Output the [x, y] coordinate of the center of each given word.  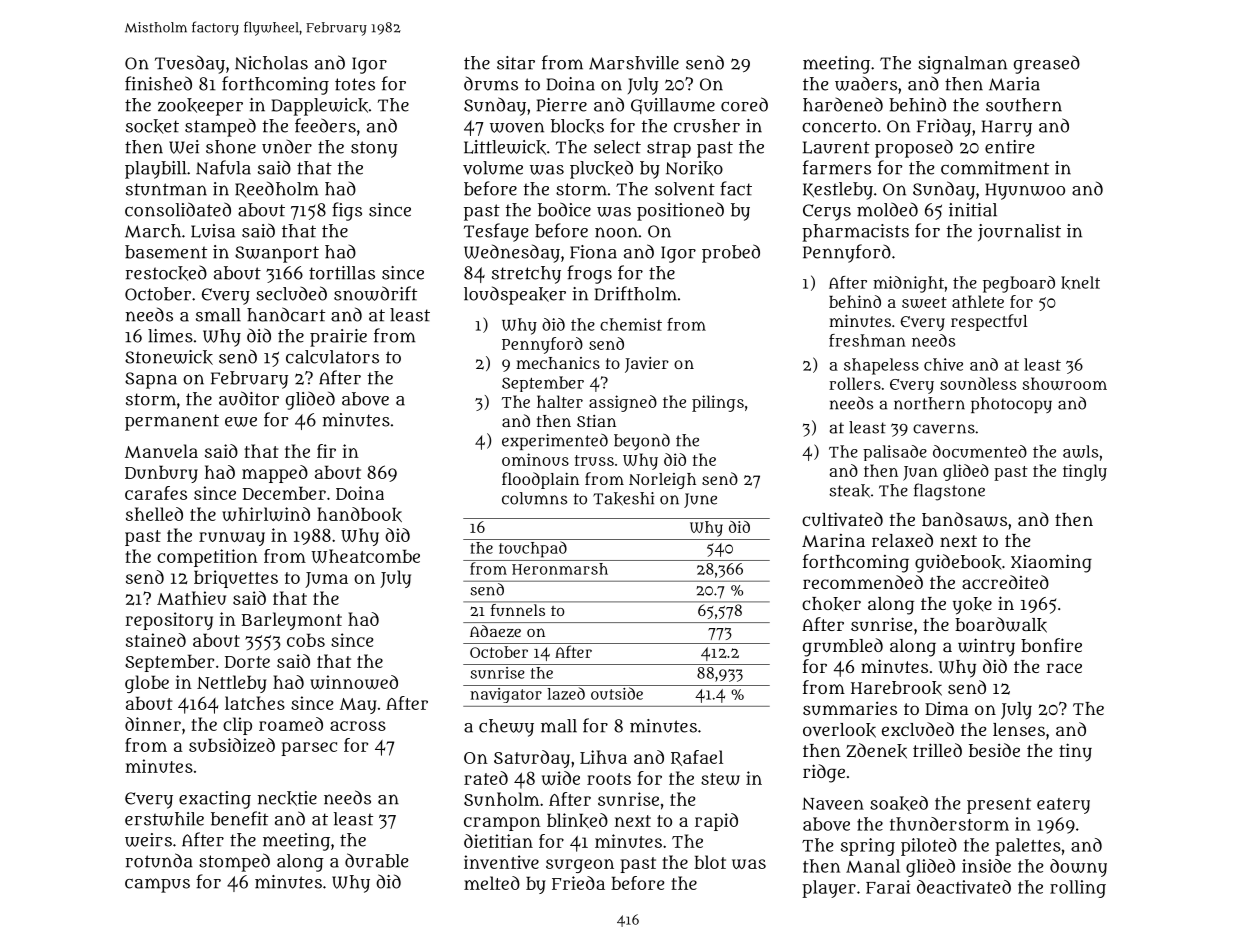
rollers [855, 383]
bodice [564, 209]
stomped [234, 862]
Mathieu [191, 598]
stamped [220, 127]
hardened [843, 104]
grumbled [843, 647]
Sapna [151, 380]
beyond [642, 442]
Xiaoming [1051, 563]
